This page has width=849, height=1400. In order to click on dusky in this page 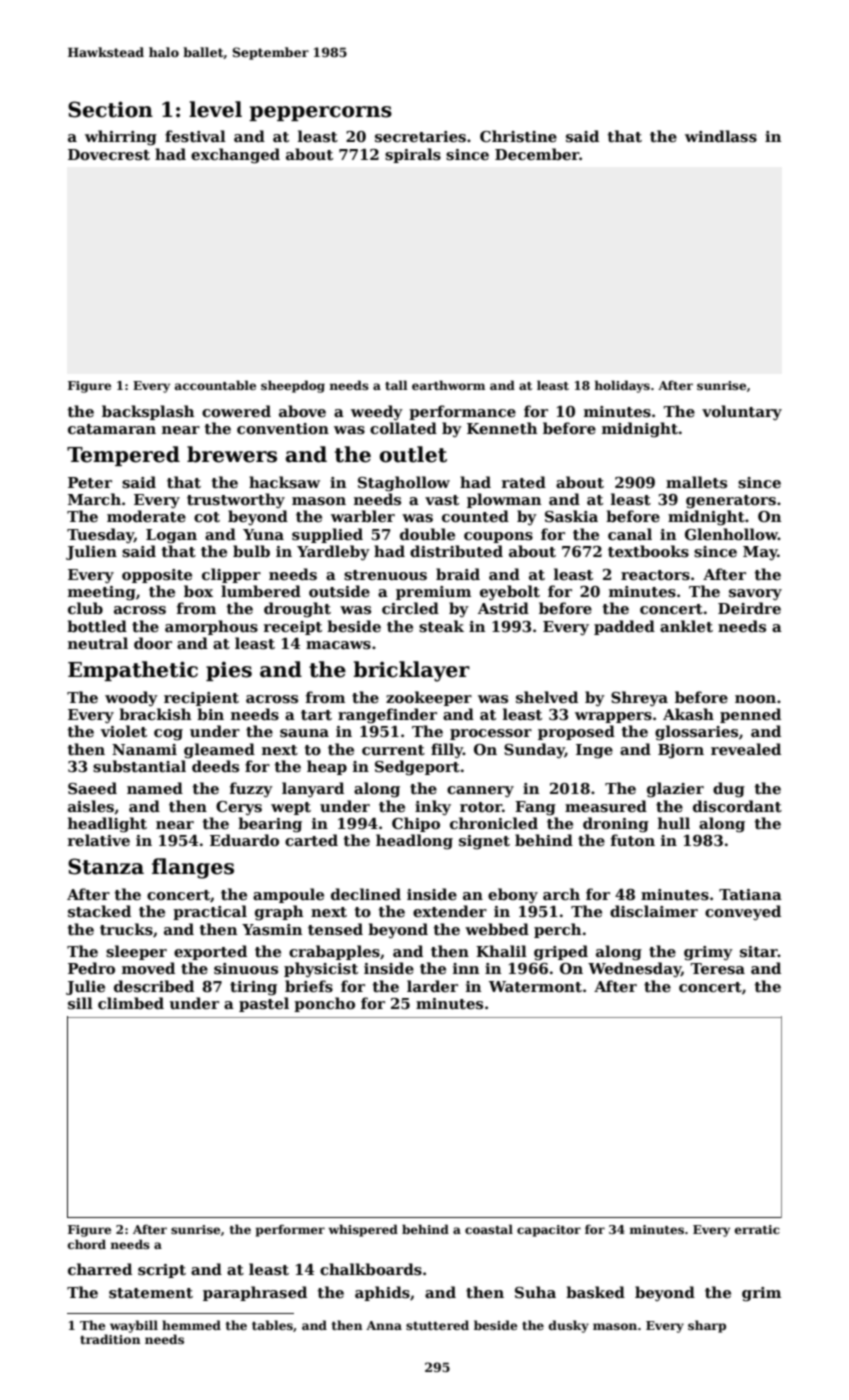, I will do `click(569, 1326)`.
